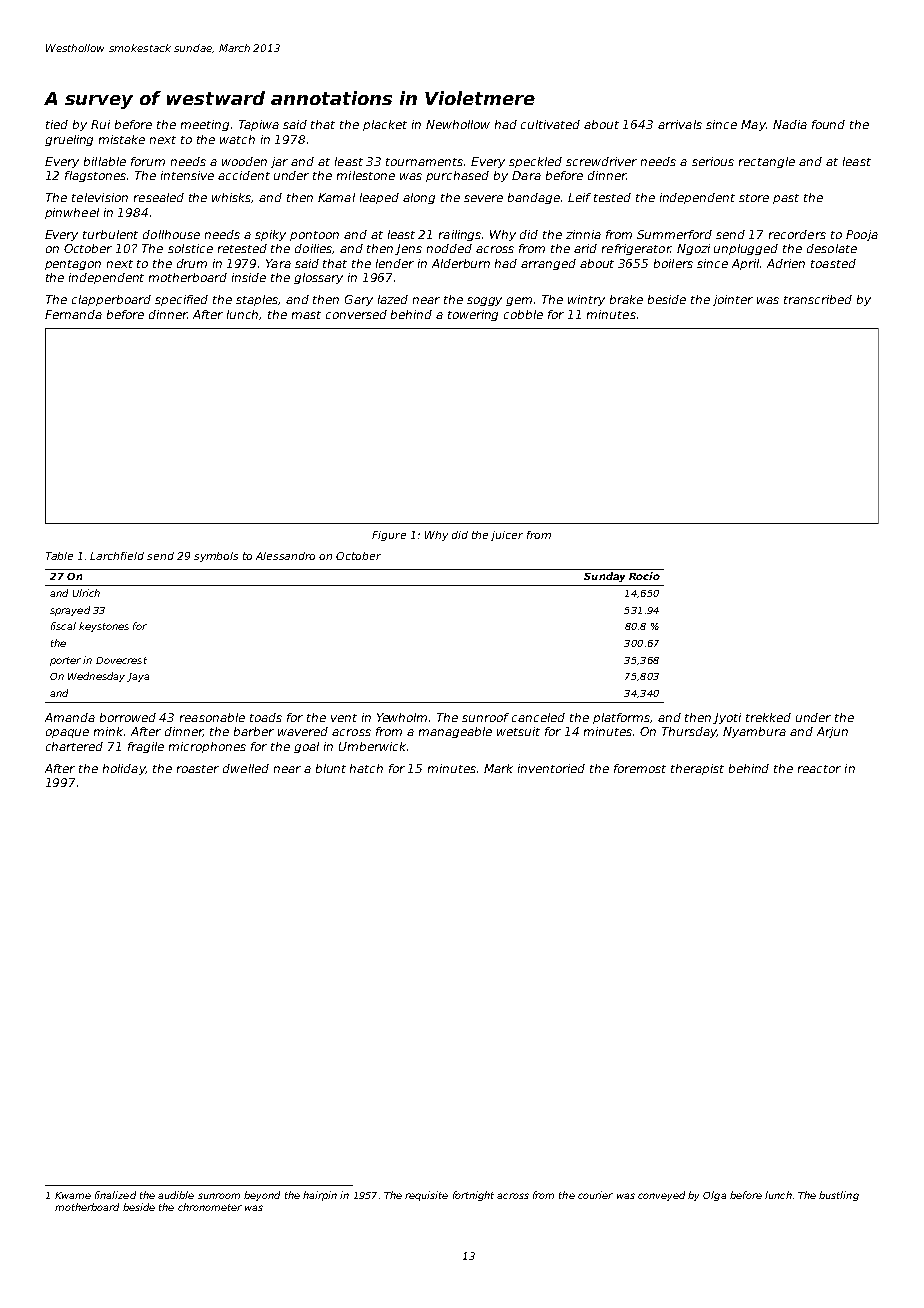 The image size is (924, 1308). Describe the element at coordinates (697, 769) in the screenshot. I see `therapist` at that location.
